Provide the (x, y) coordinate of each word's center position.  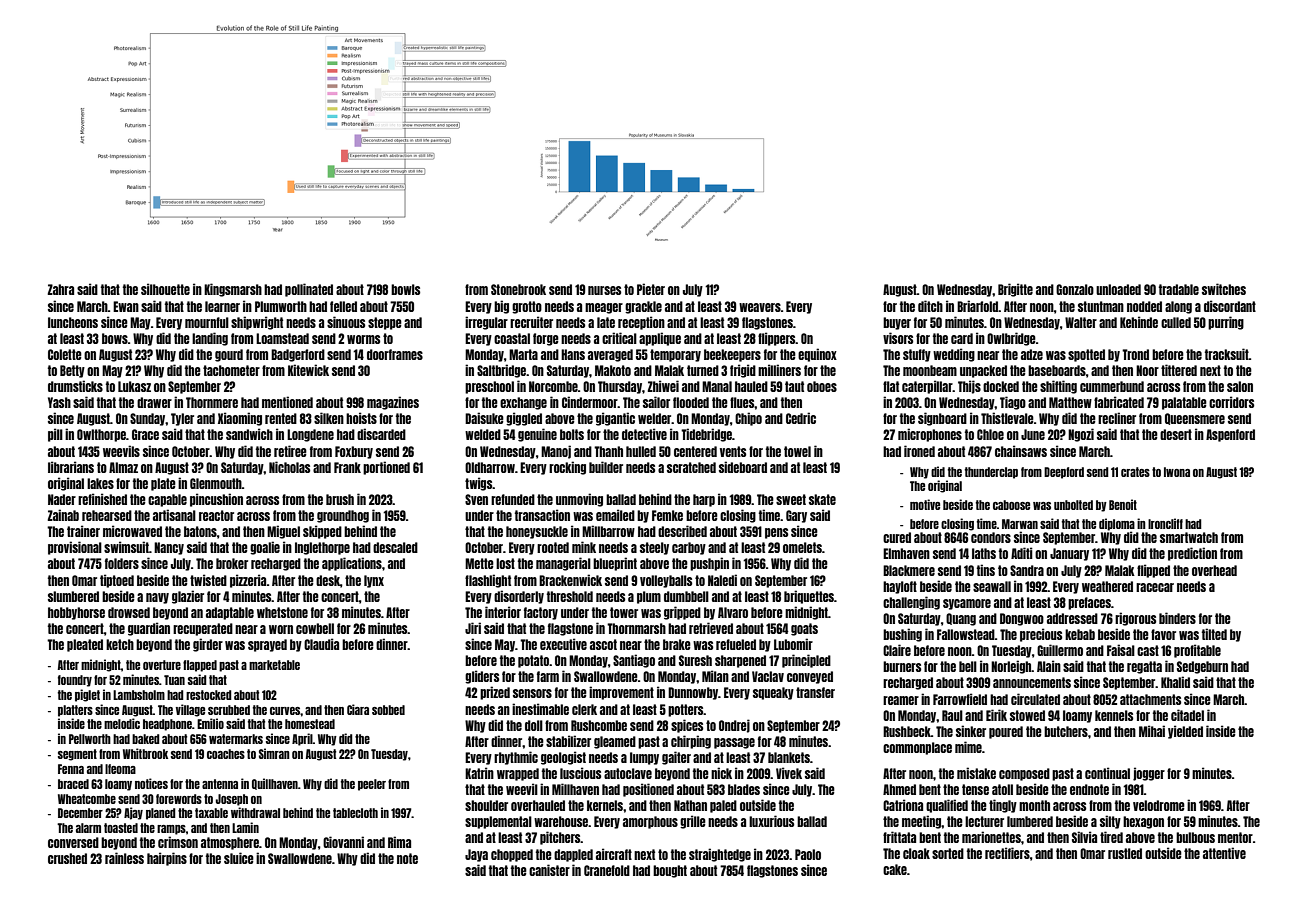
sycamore (967, 604)
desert (1176, 434)
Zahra (61, 289)
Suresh (695, 660)
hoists (361, 418)
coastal (512, 338)
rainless (124, 858)
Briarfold (978, 306)
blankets (789, 757)
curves (285, 711)
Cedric (801, 418)
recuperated (203, 629)
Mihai (1152, 731)
